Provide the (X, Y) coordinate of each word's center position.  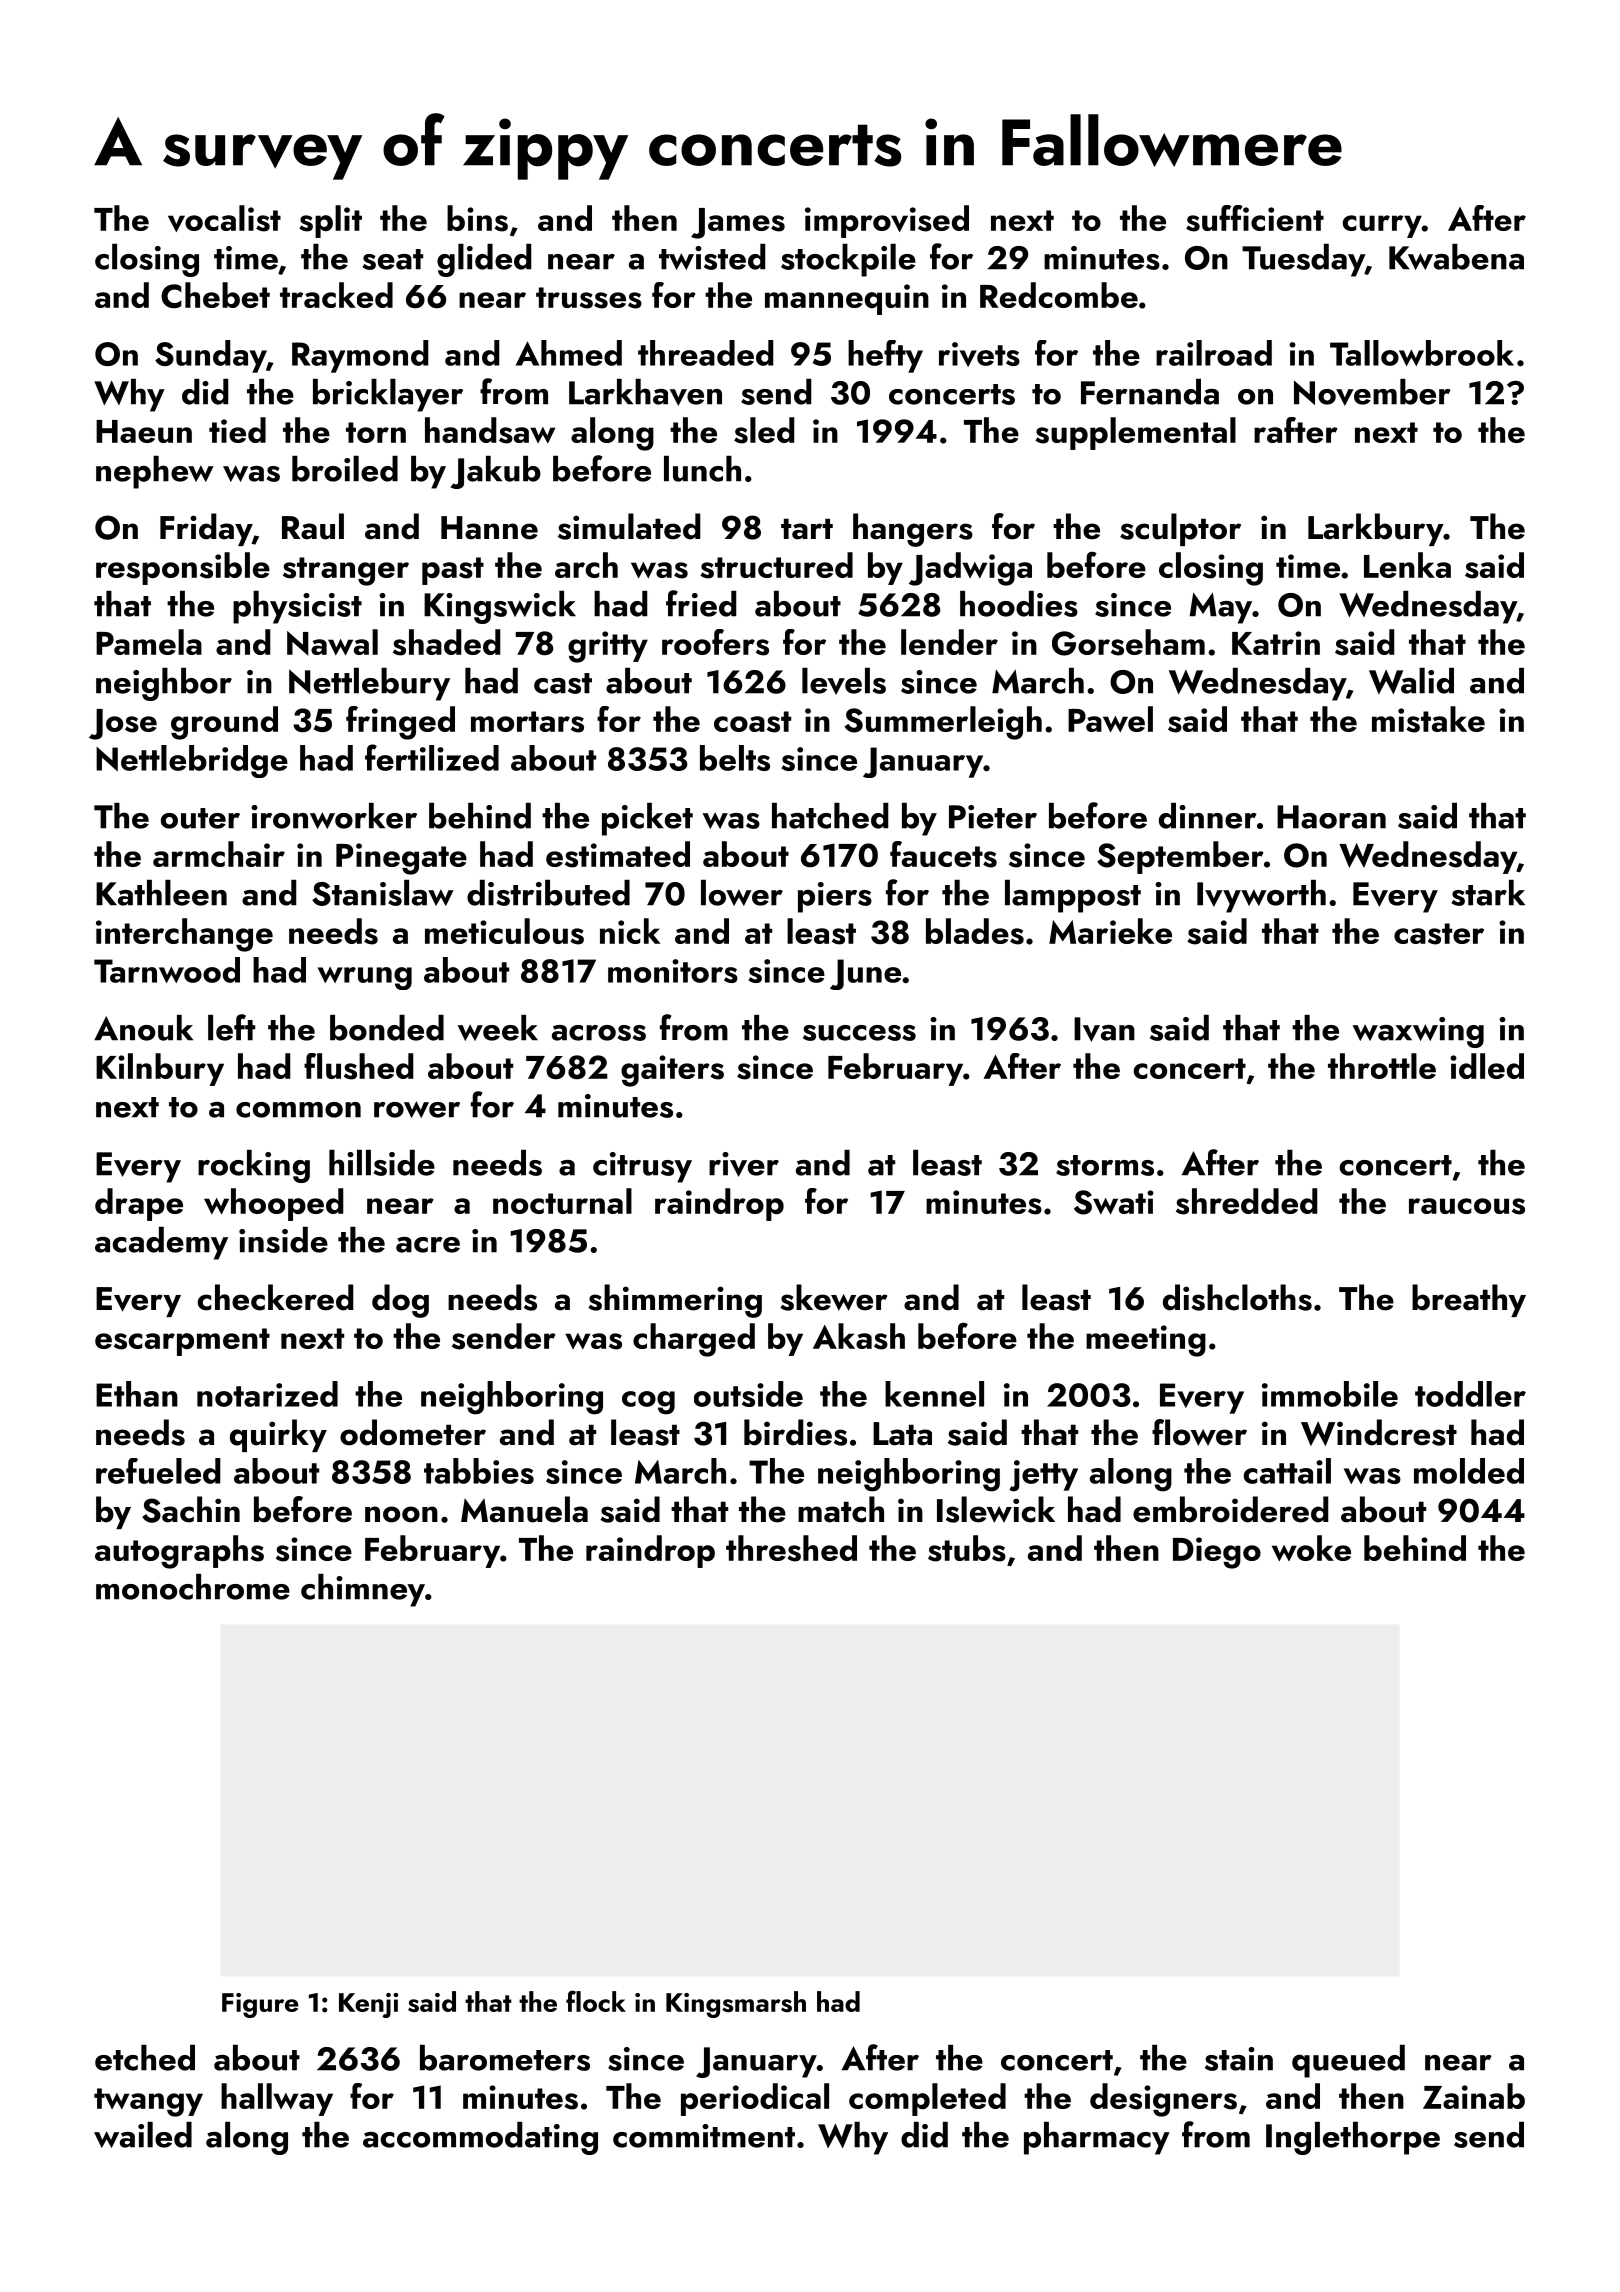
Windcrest (1379, 1432)
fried (701, 603)
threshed (791, 1548)
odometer (413, 1432)
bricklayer (388, 395)
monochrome (193, 1587)
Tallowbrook (1422, 353)
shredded (1247, 1201)
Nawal (332, 642)
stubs (967, 1548)
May (1220, 608)
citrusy (642, 1167)
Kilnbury (160, 1069)
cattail (1287, 1471)
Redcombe (1059, 295)
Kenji (368, 2005)
